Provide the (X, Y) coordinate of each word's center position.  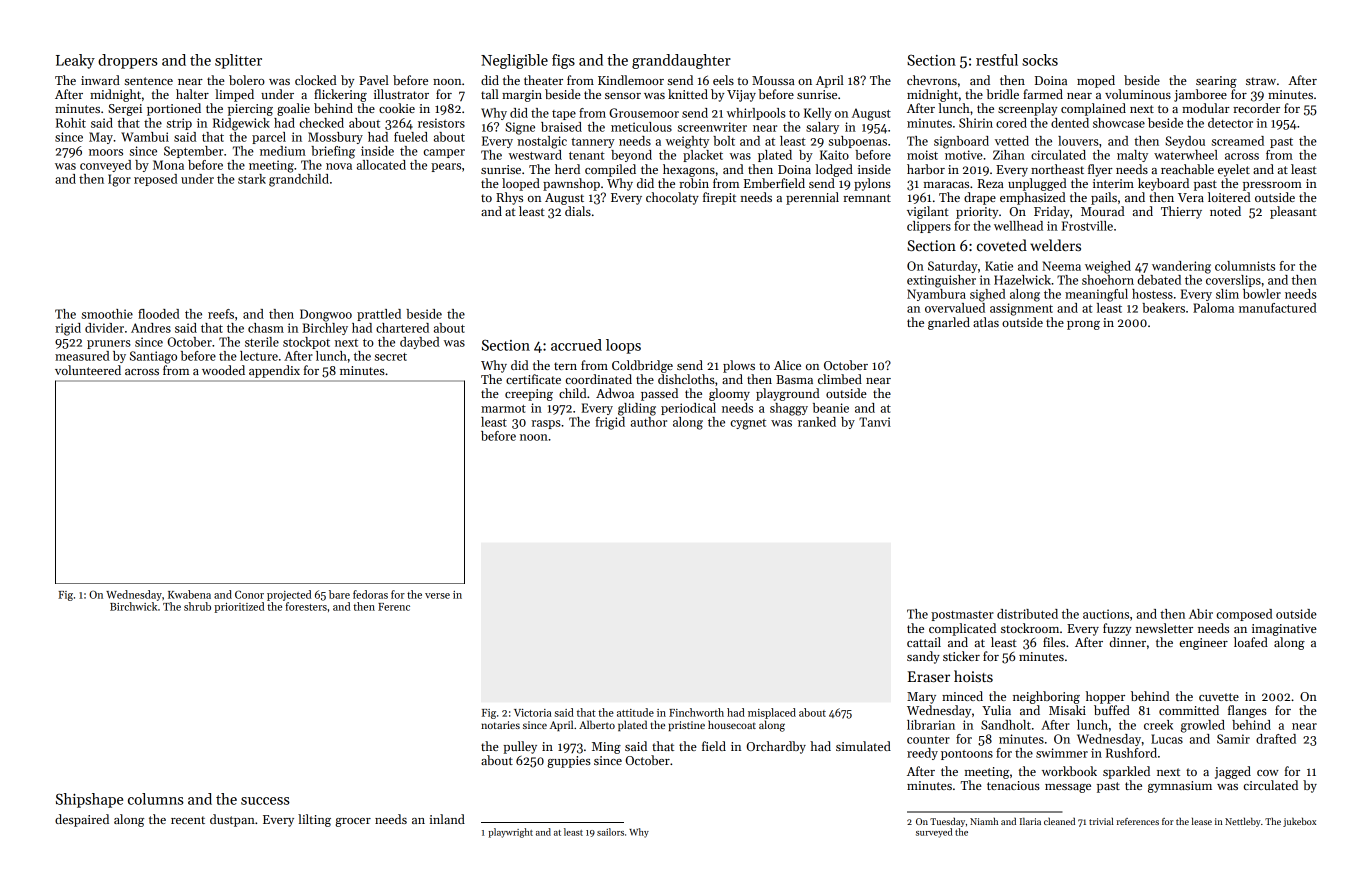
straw (1261, 81)
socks (1040, 60)
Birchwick (133, 606)
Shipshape (89, 800)
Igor (119, 180)
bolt (724, 141)
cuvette (1219, 697)
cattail (924, 642)
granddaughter (681, 61)
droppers (128, 61)
